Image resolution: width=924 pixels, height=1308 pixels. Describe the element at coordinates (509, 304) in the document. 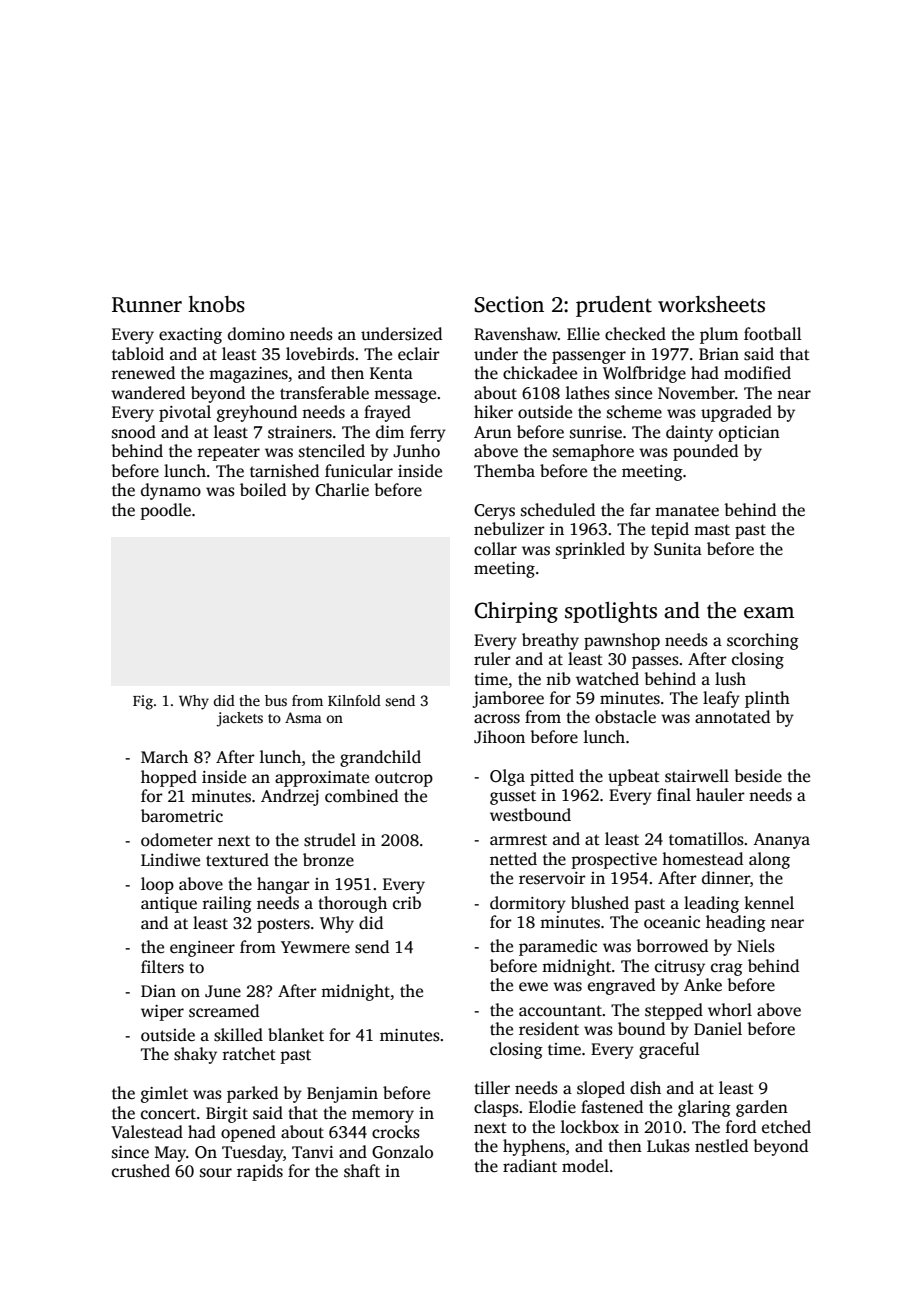

I see `Section` at that location.
